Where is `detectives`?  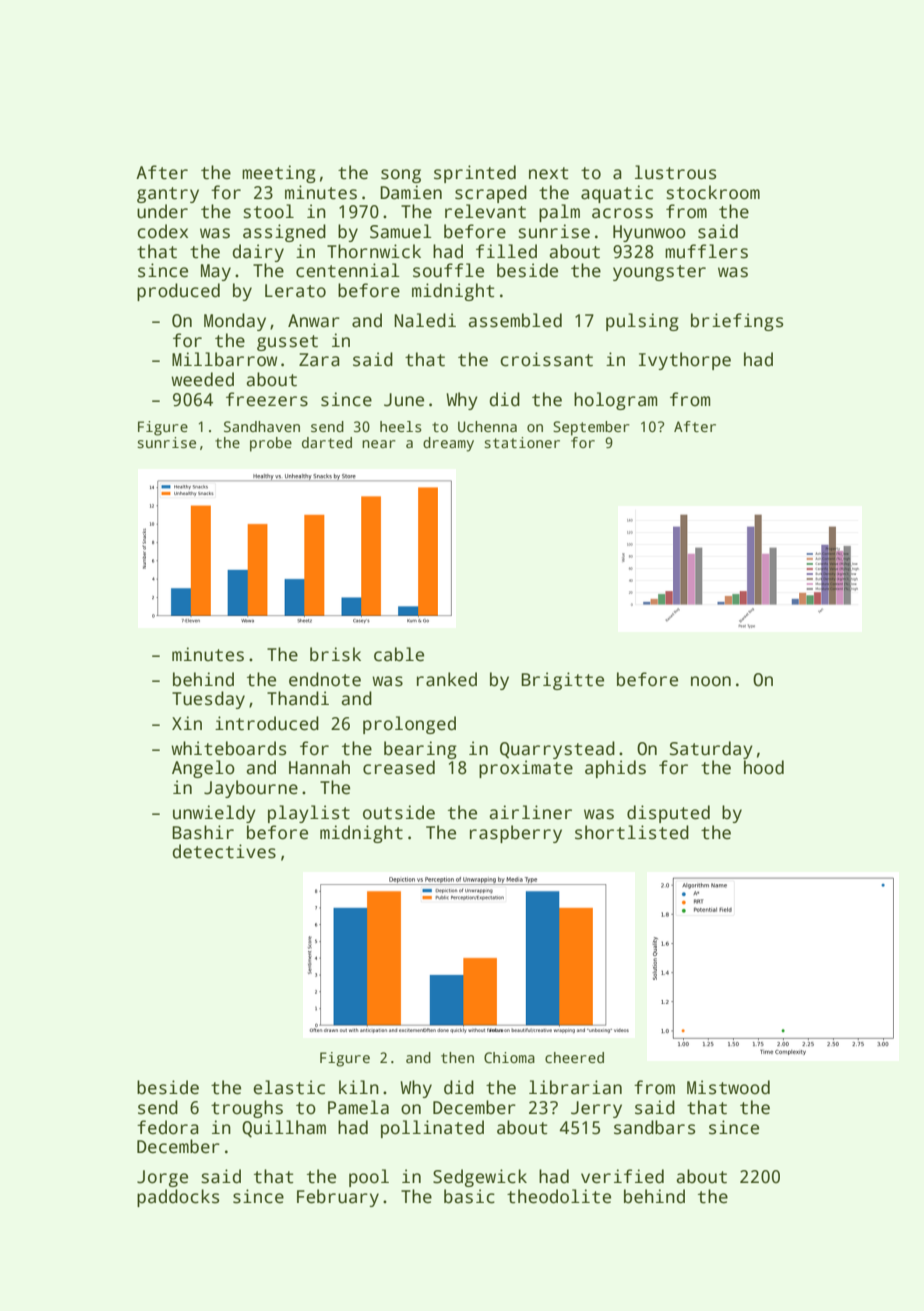
detectives is located at coordinates (224, 851).
